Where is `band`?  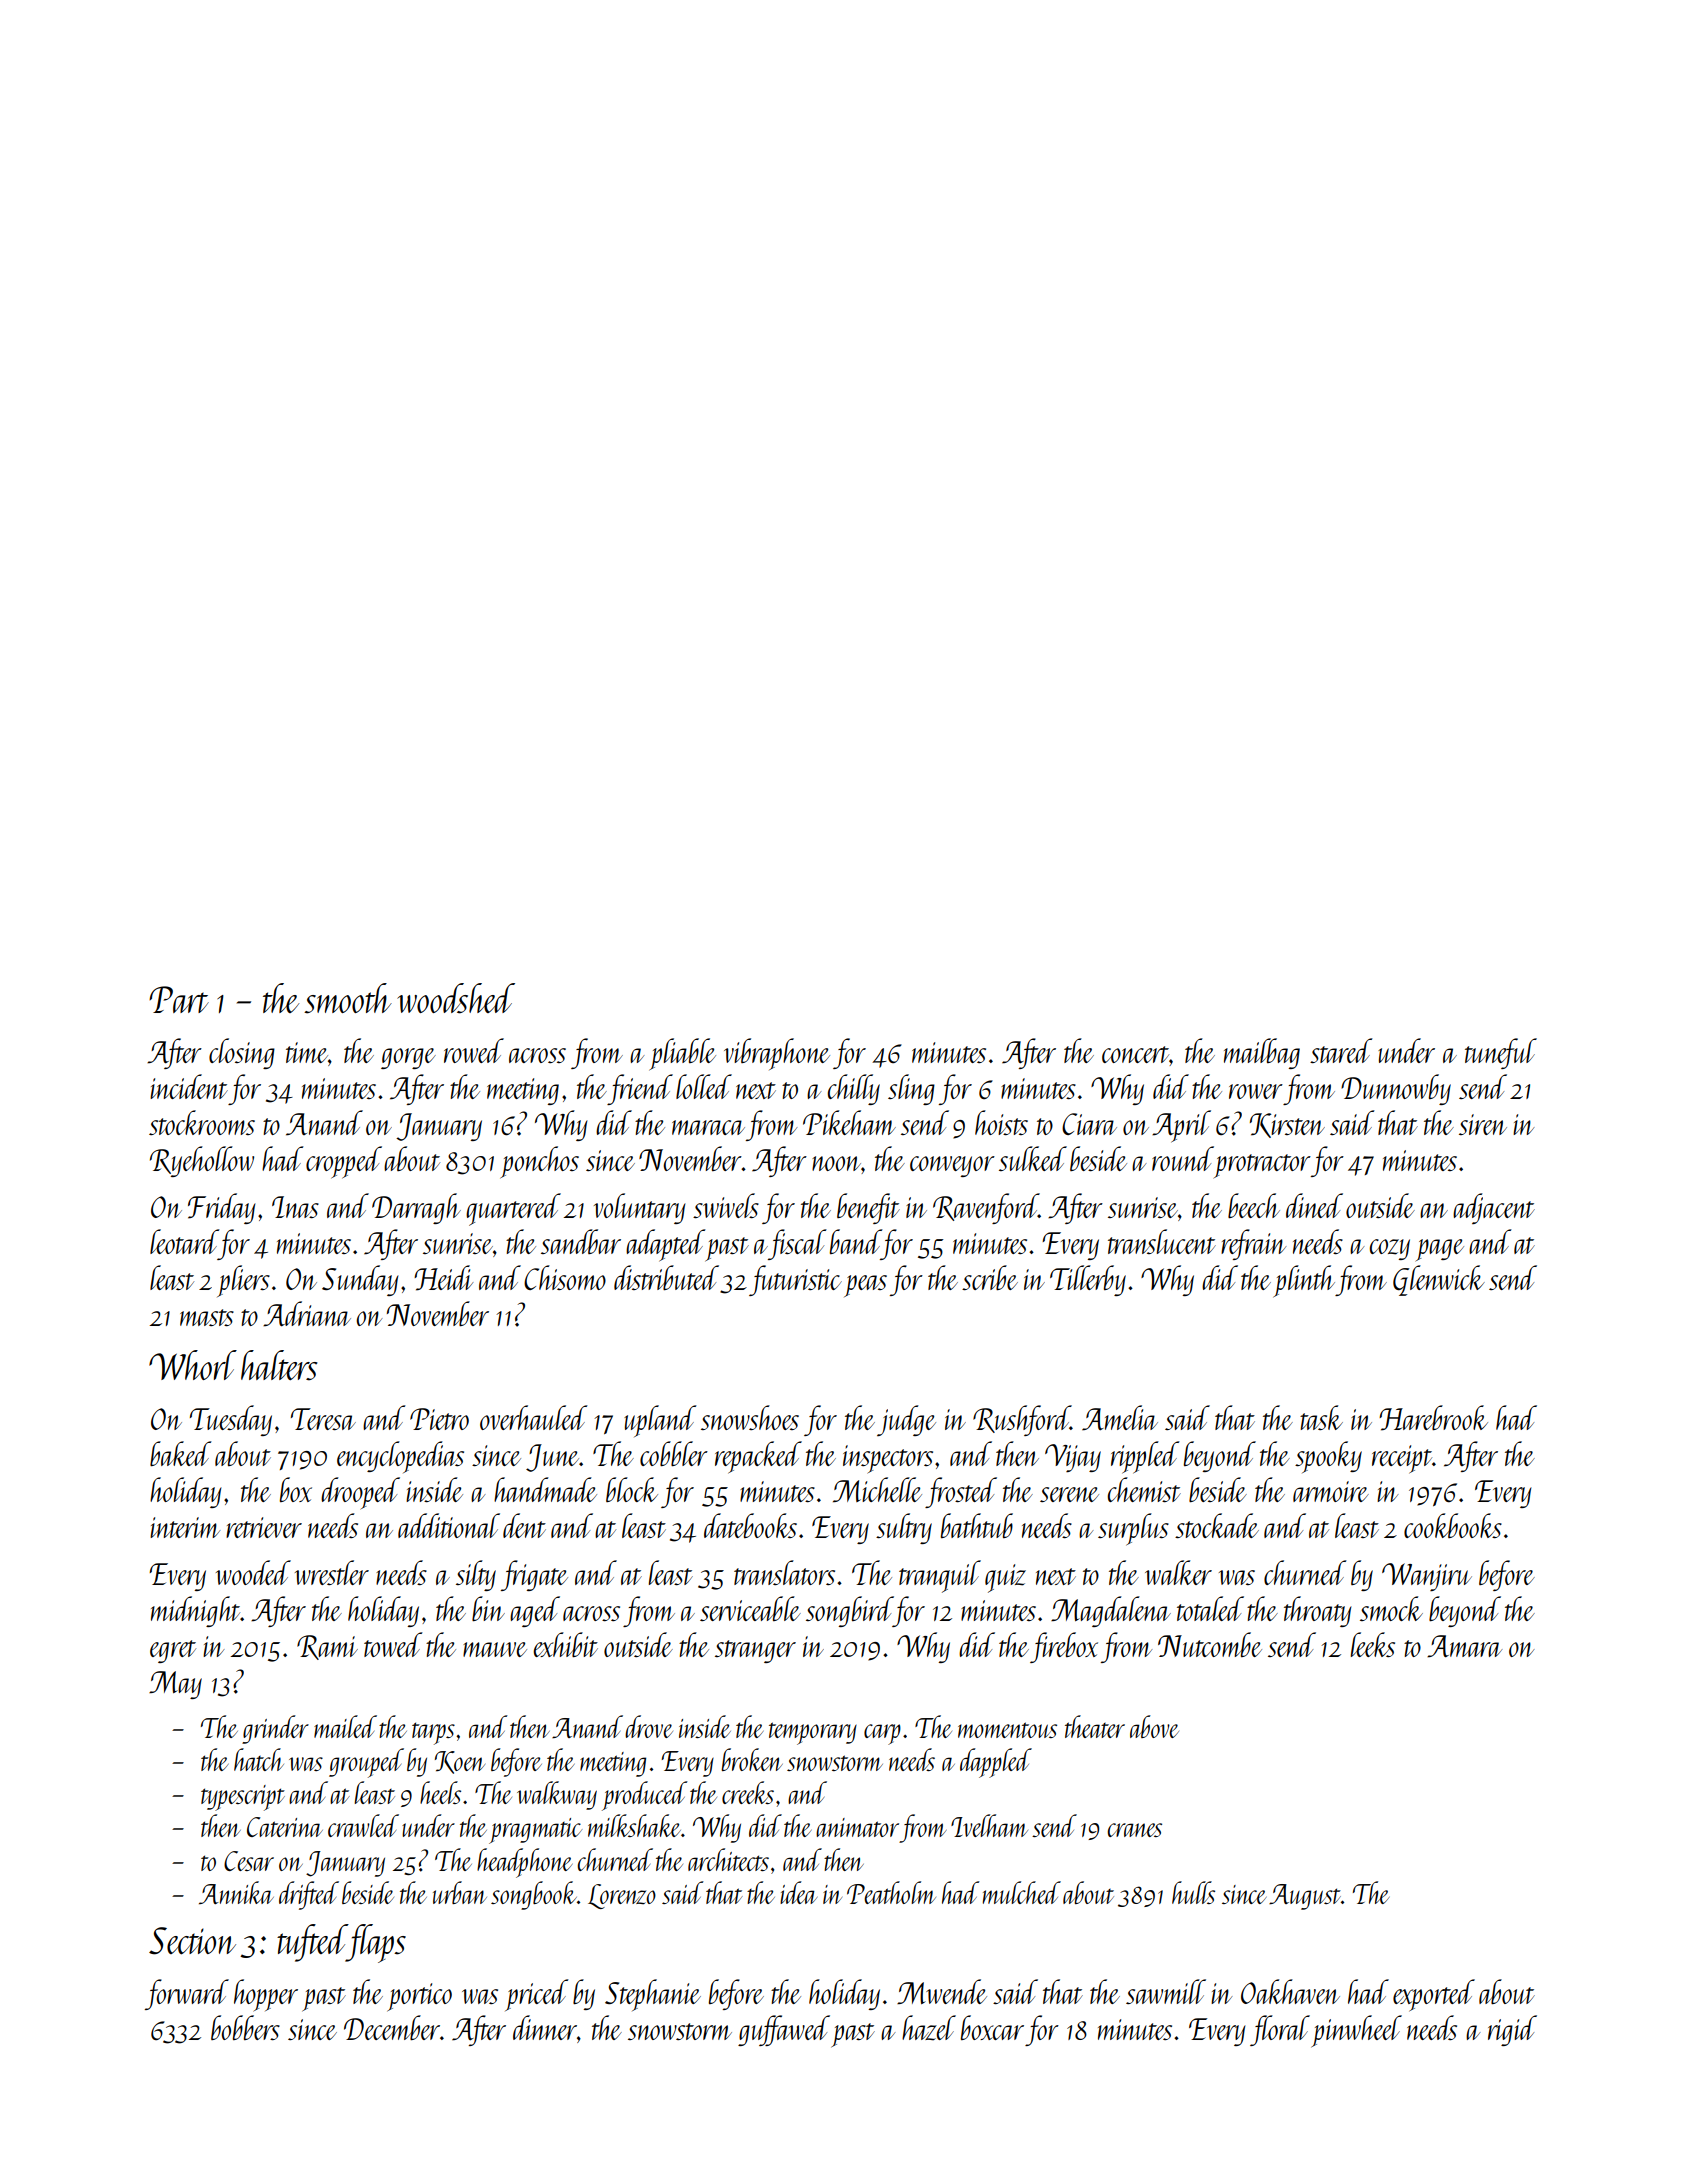
band is located at coordinates (855, 1241).
